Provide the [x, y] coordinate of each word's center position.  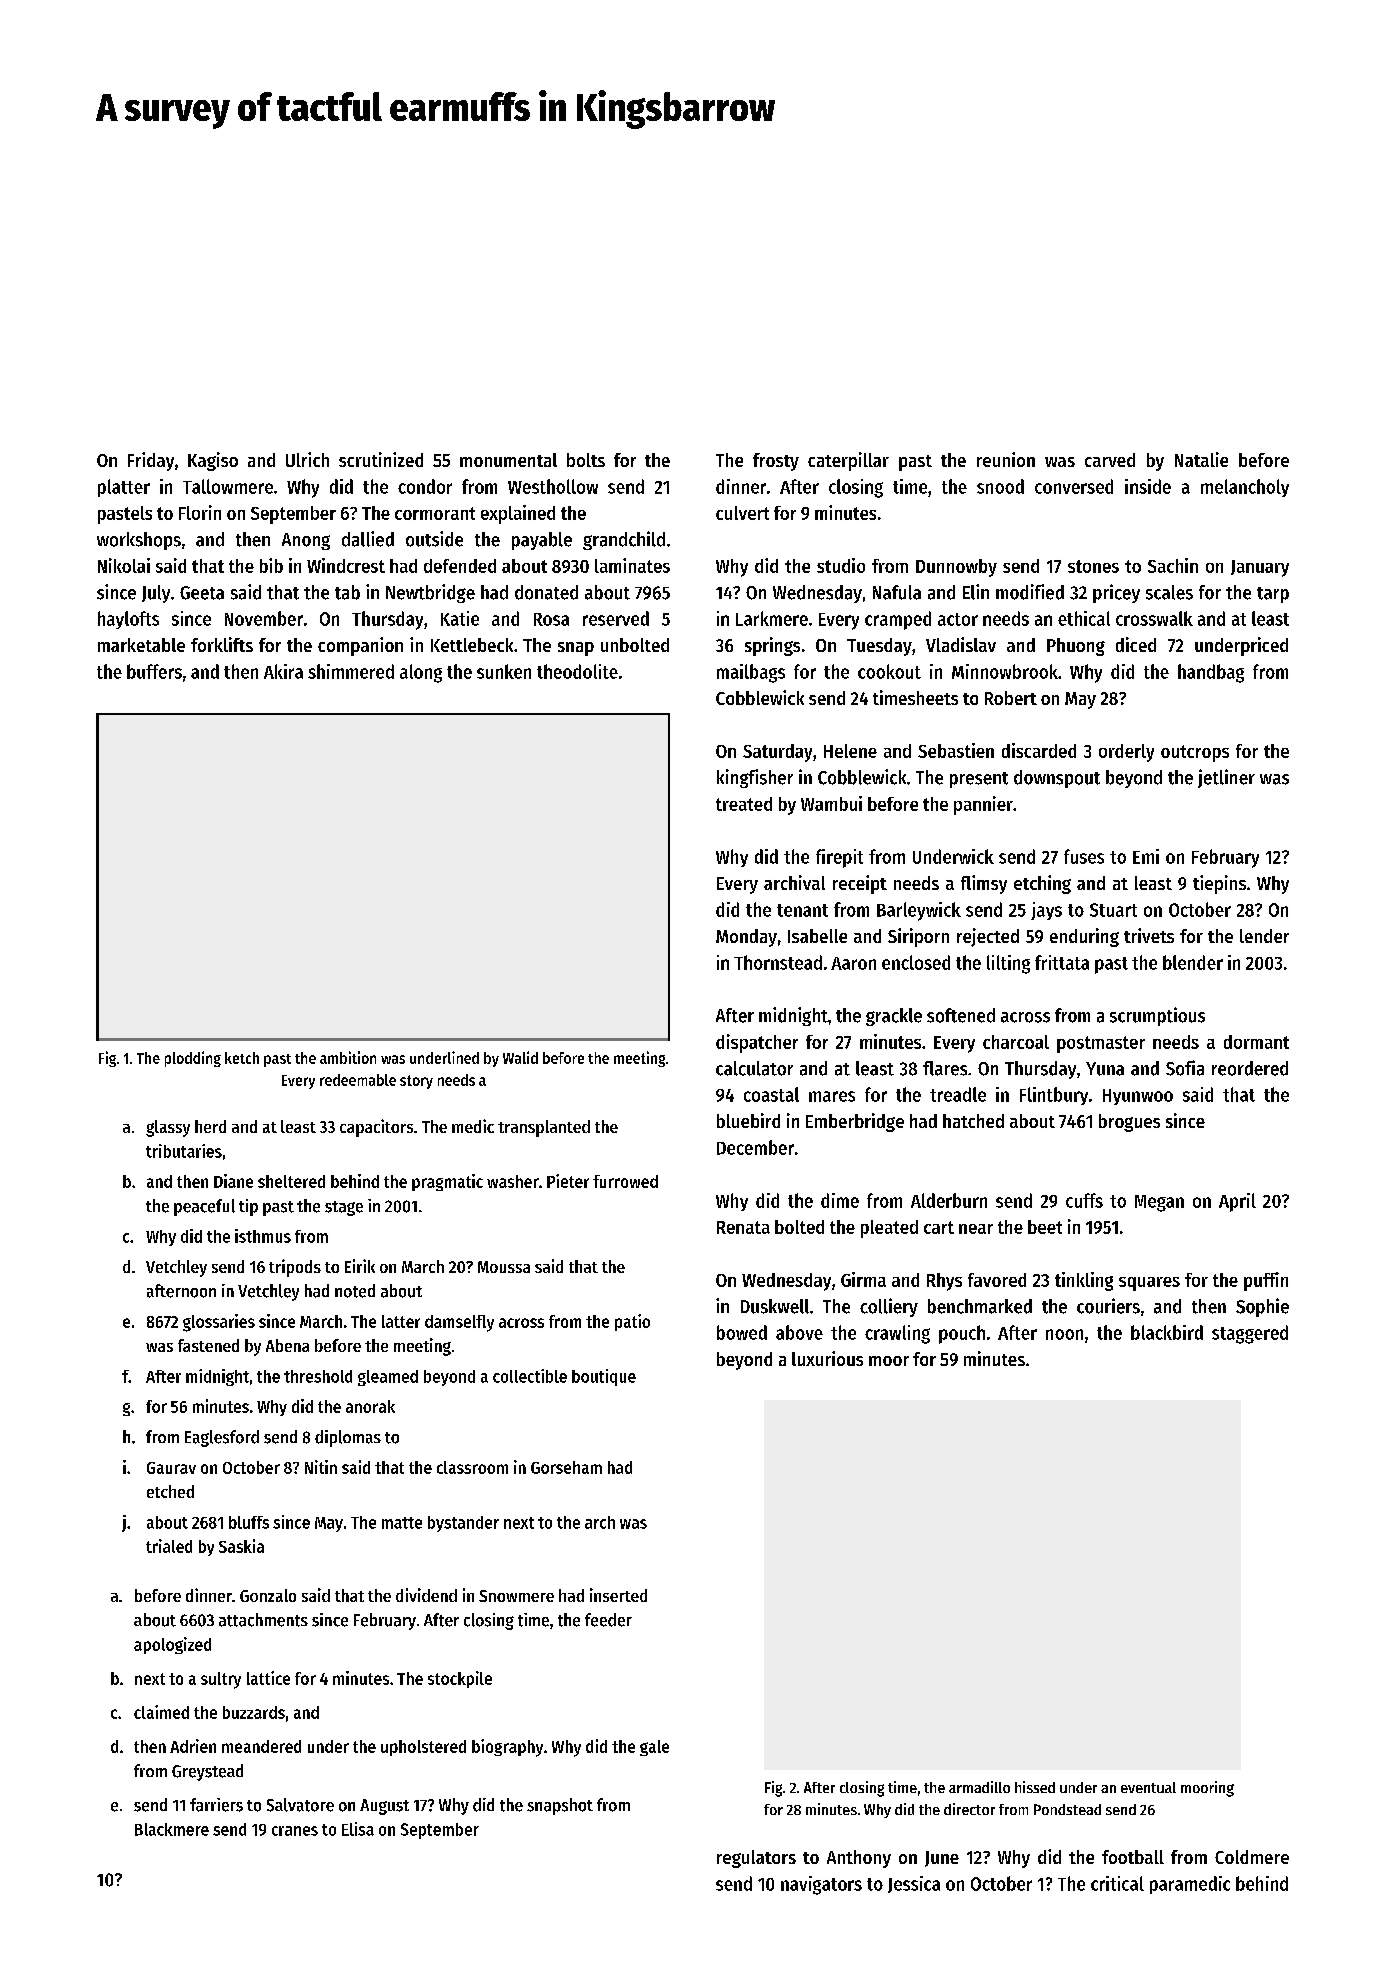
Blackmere [172, 1829]
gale [654, 1748]
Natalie [1201, 459]
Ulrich [307, 459]
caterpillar [848, 461]
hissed [1035, 1787]
